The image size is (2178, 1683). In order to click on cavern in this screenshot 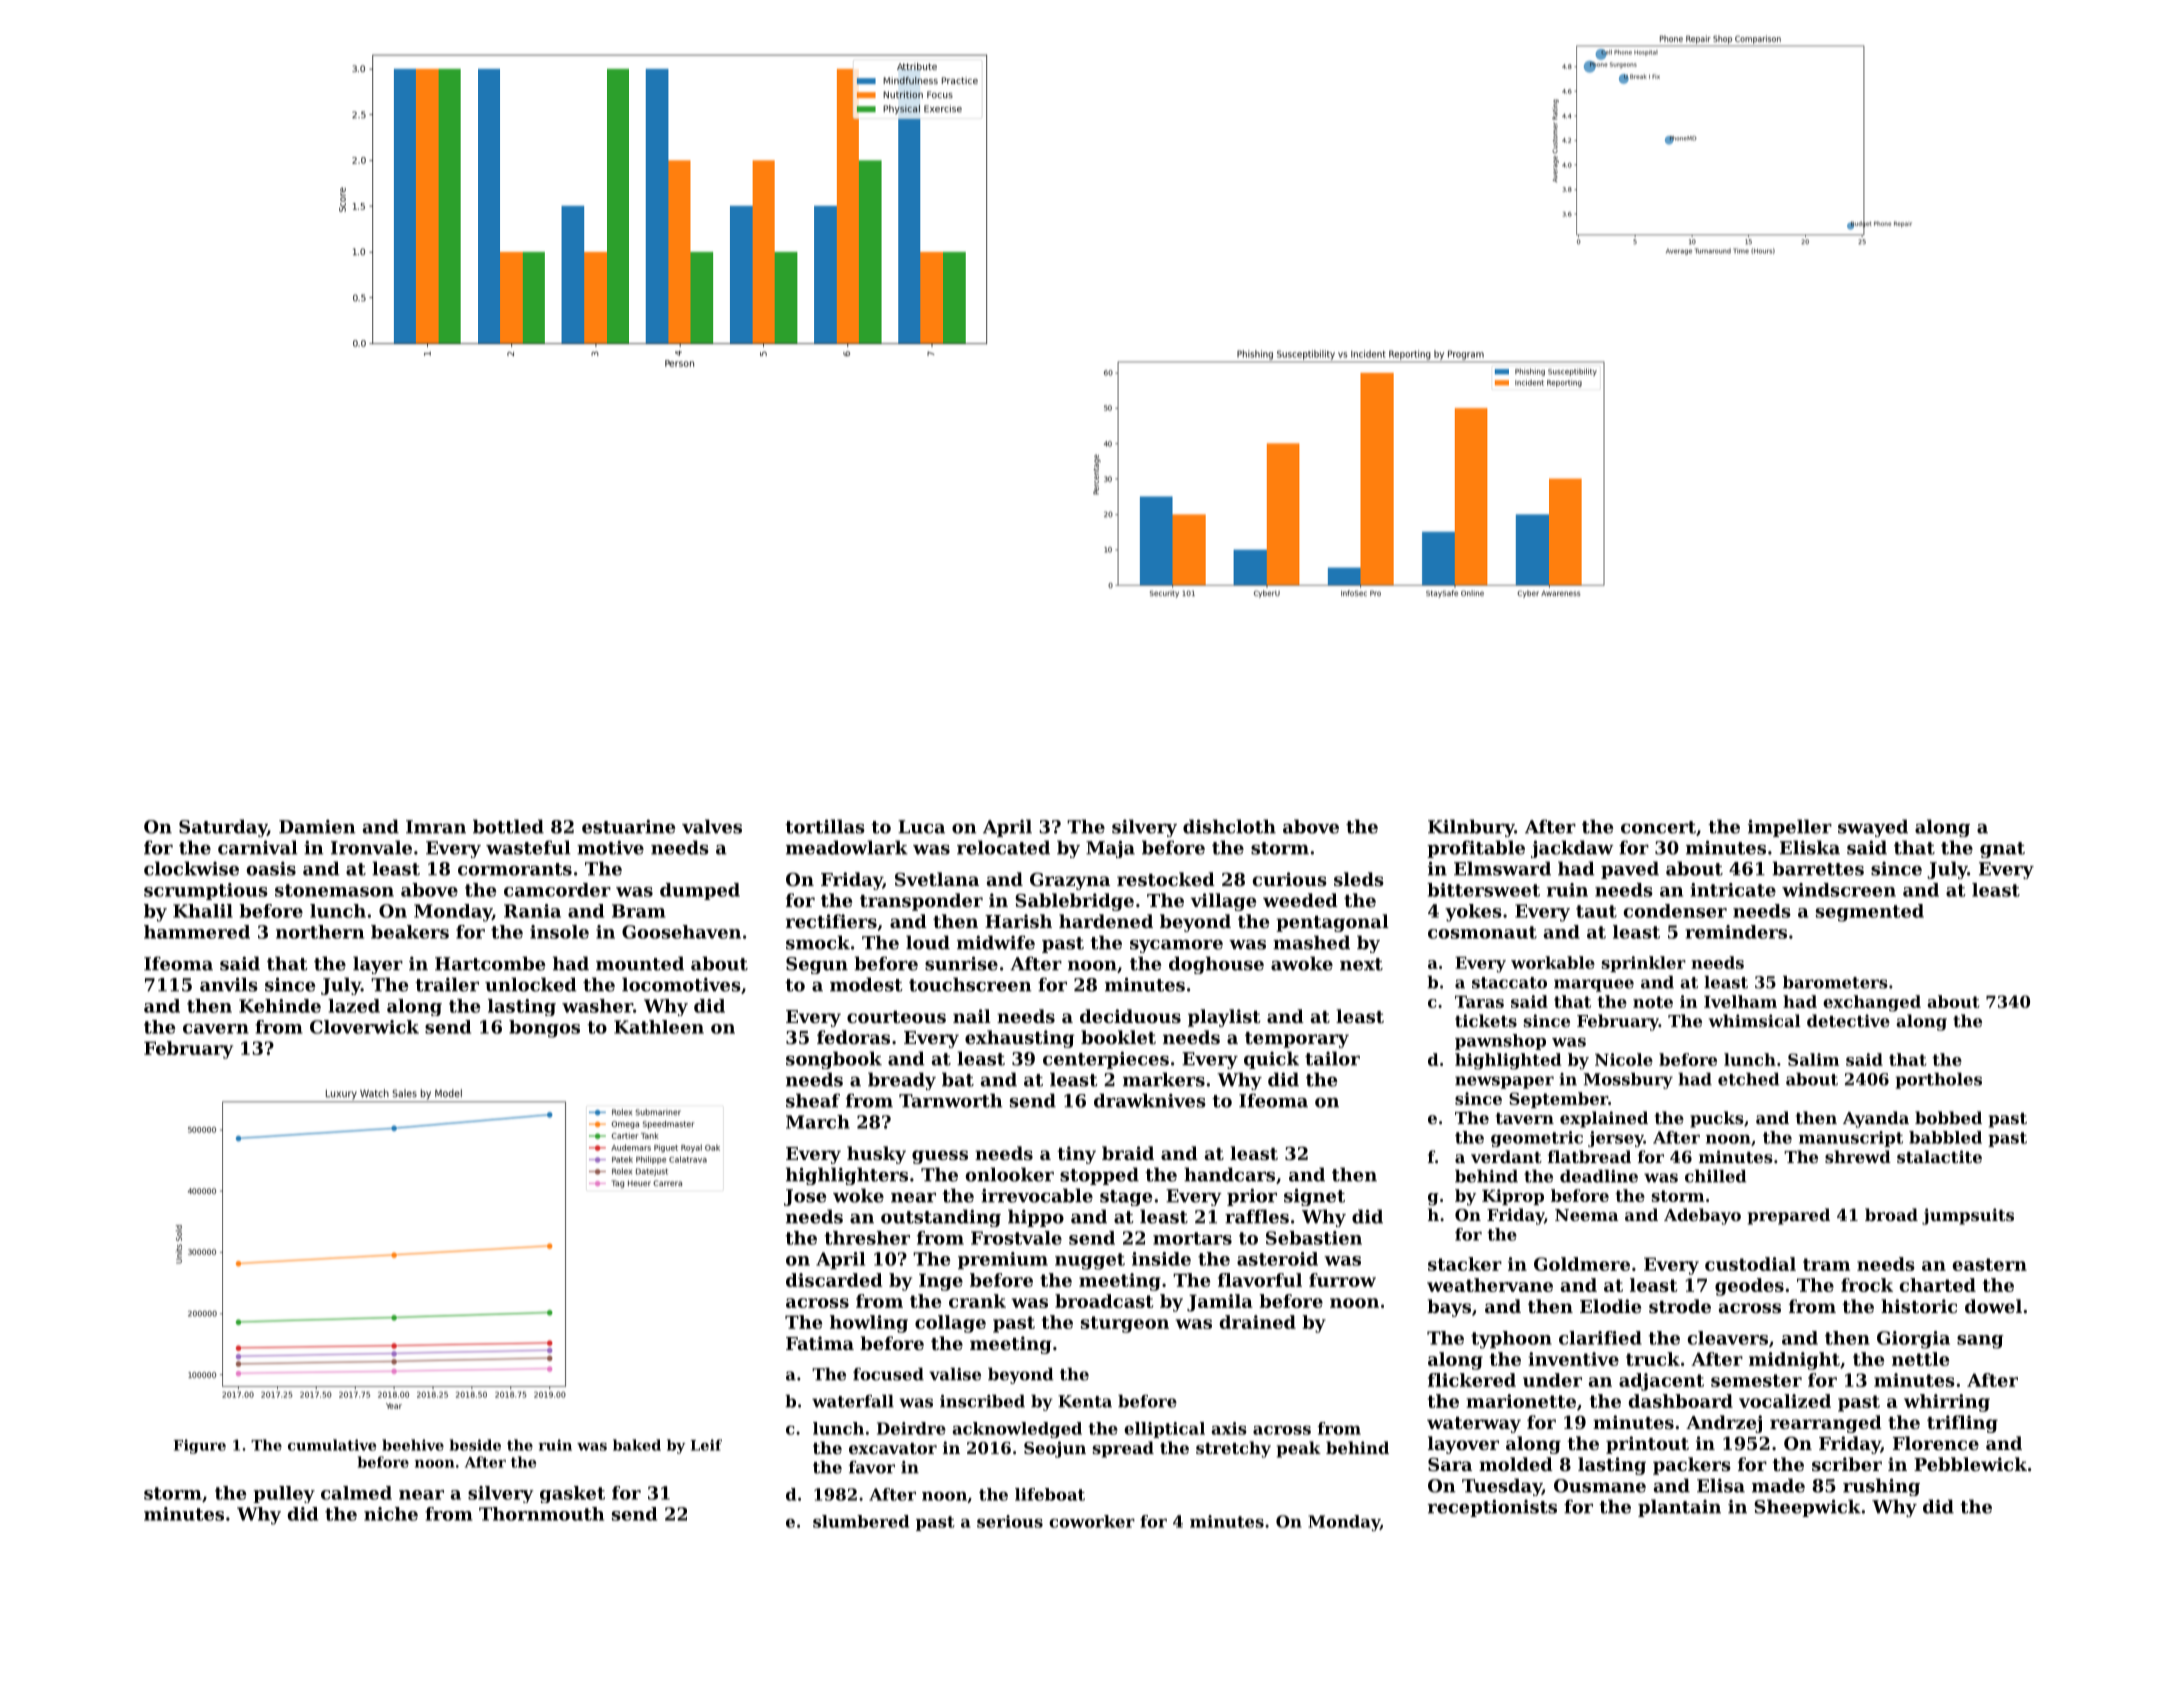, I will do `click(216, 1029)`.
